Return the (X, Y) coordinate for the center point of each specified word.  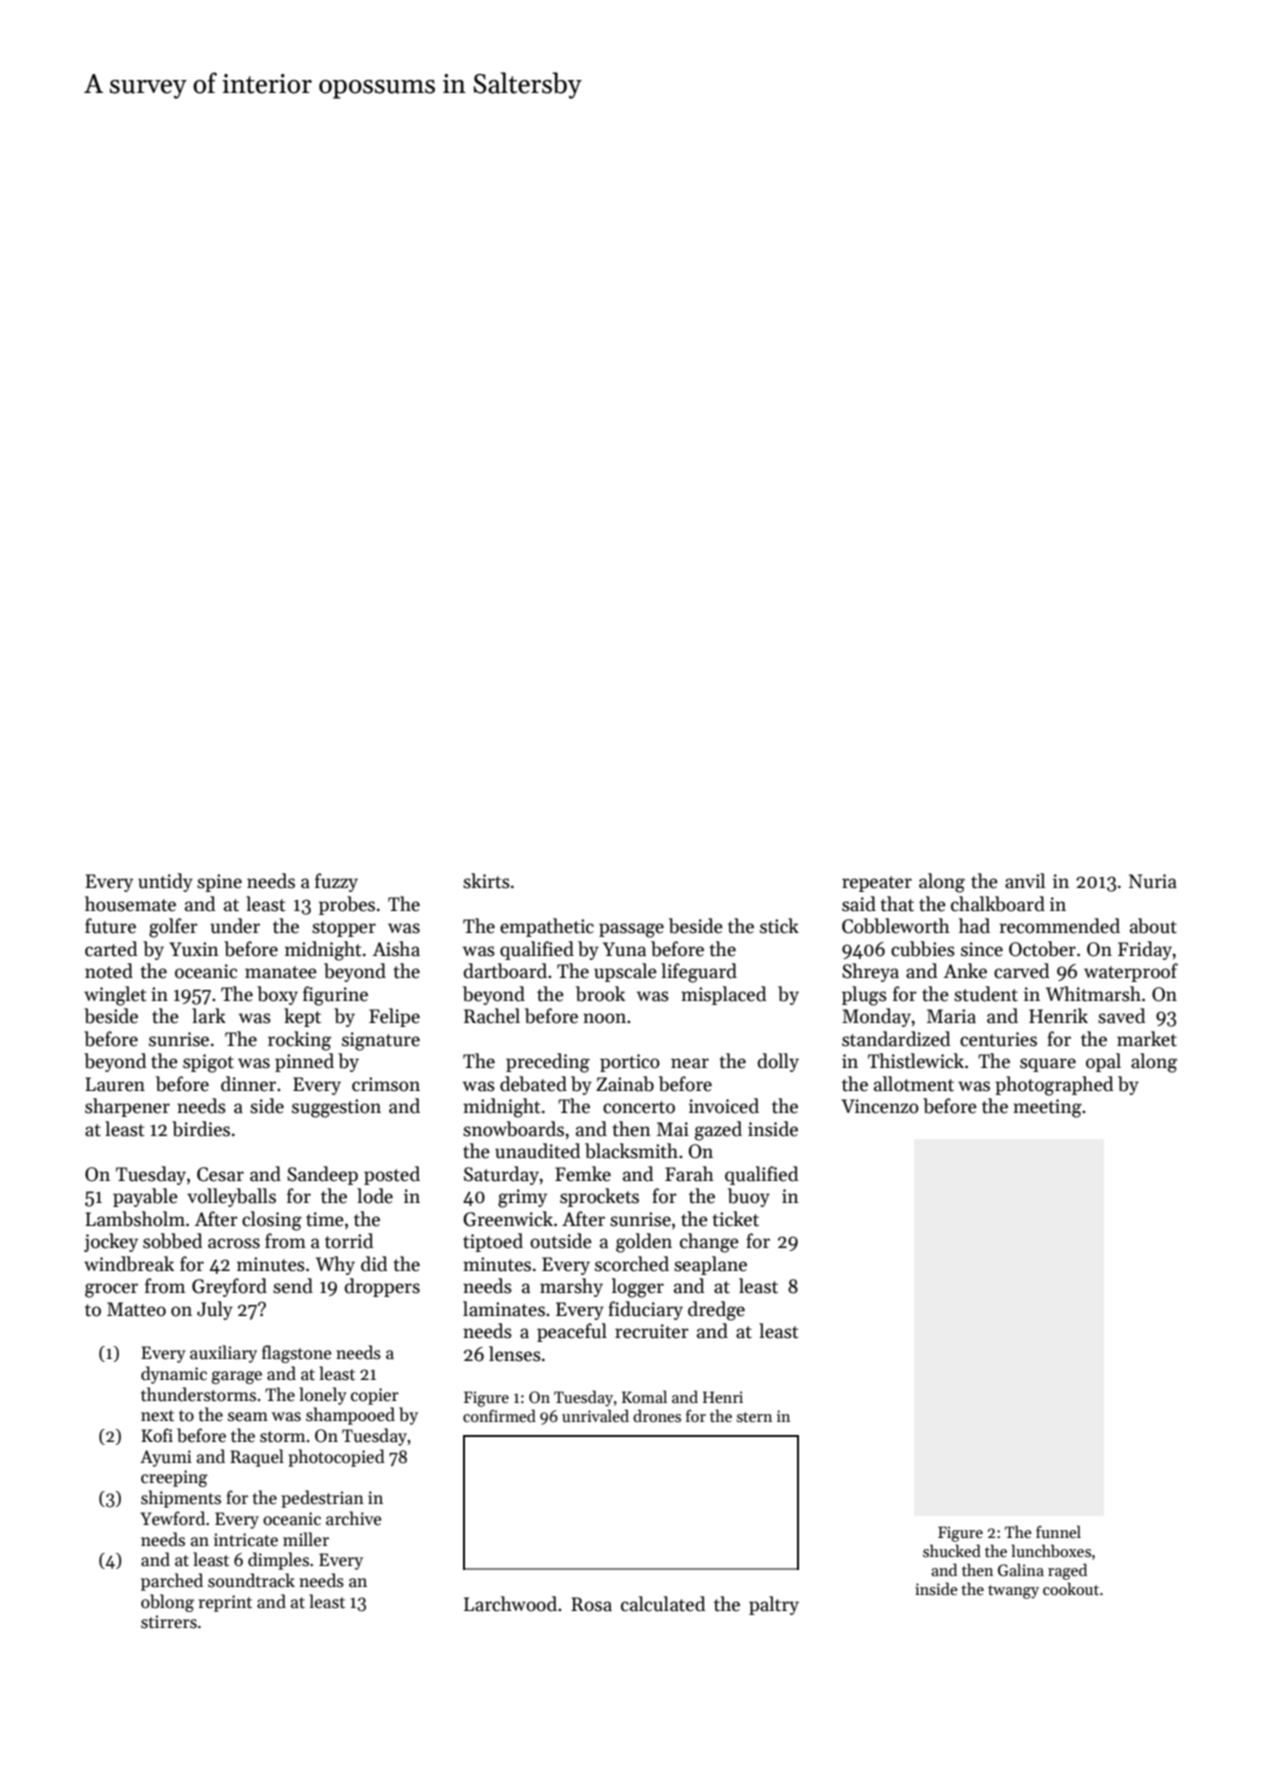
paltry (774, 1605)
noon (604, 1018)
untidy (165, 882)
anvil (1025, 881)
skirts (486, 881)
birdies (201, 1129)
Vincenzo (880, 1106)
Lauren (115, 1084)
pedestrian (322, 1499)
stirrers (169, 1622)
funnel (1058, 1531)
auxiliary (223, 1354)
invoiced (724, 1106)
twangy (1013, 1592)
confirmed (499, 1415)
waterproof (1131, 972)
